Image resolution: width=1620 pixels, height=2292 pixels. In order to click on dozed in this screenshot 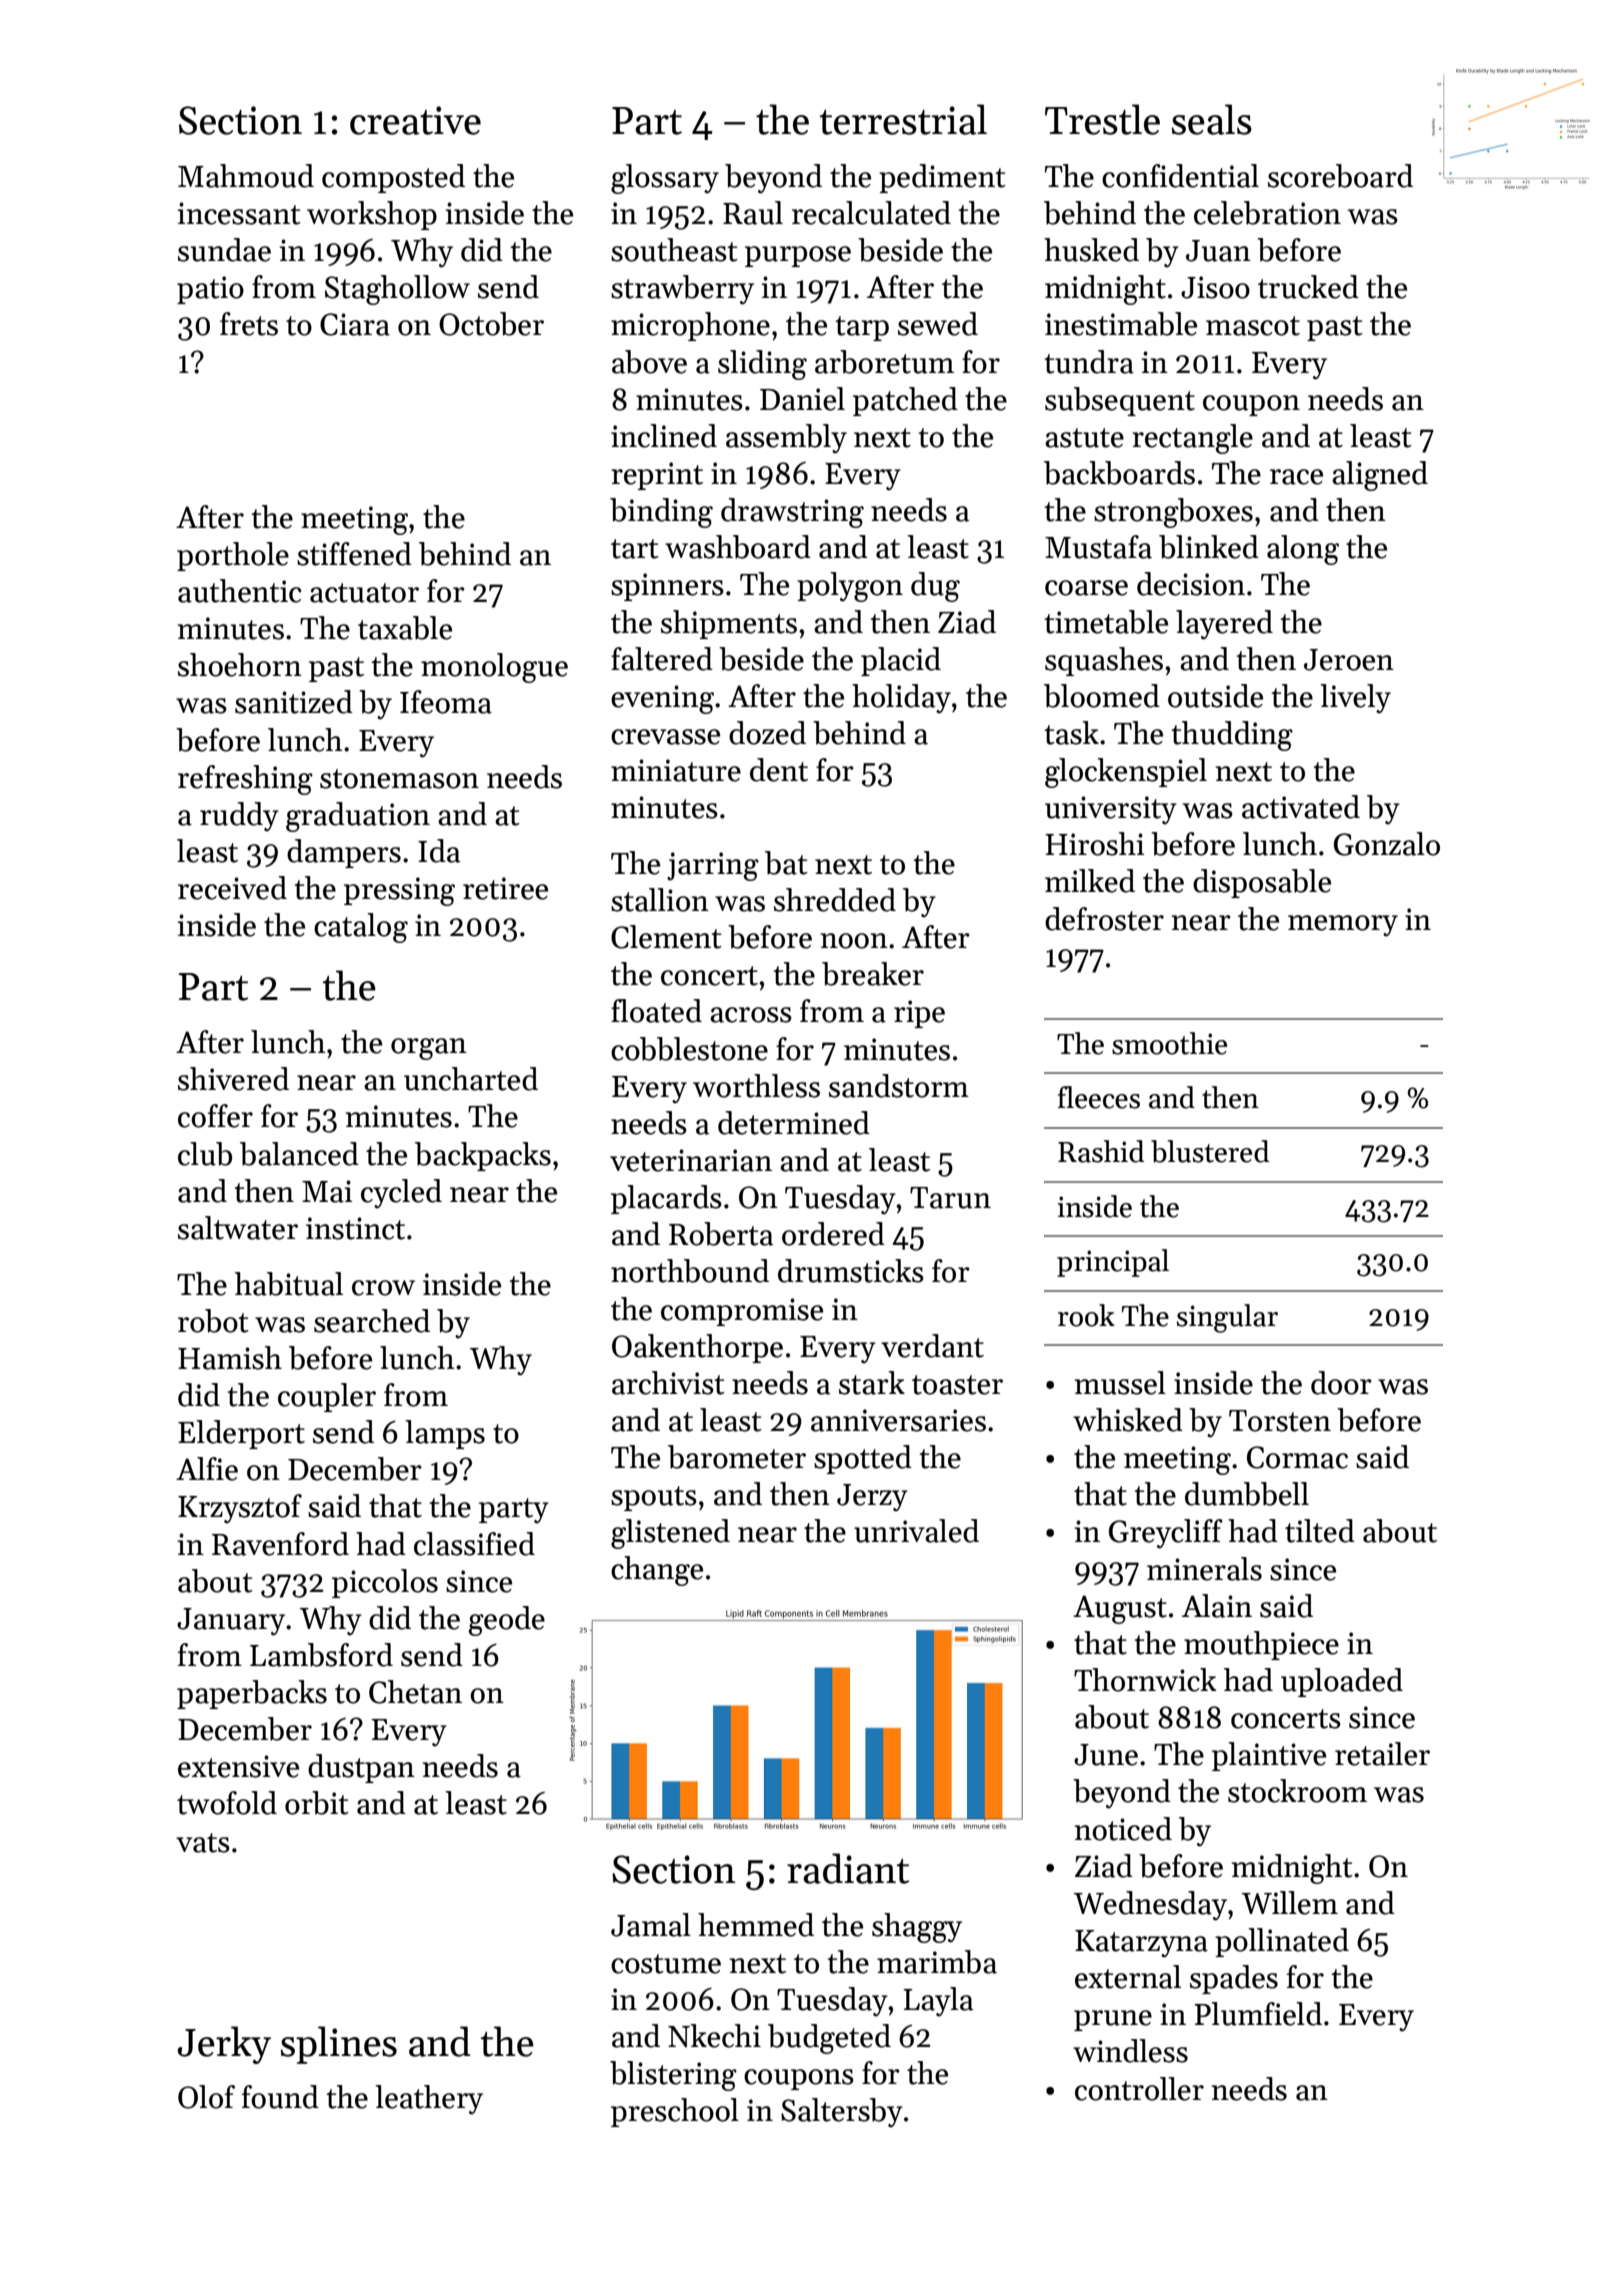, I will do `click(767, 733)`.
